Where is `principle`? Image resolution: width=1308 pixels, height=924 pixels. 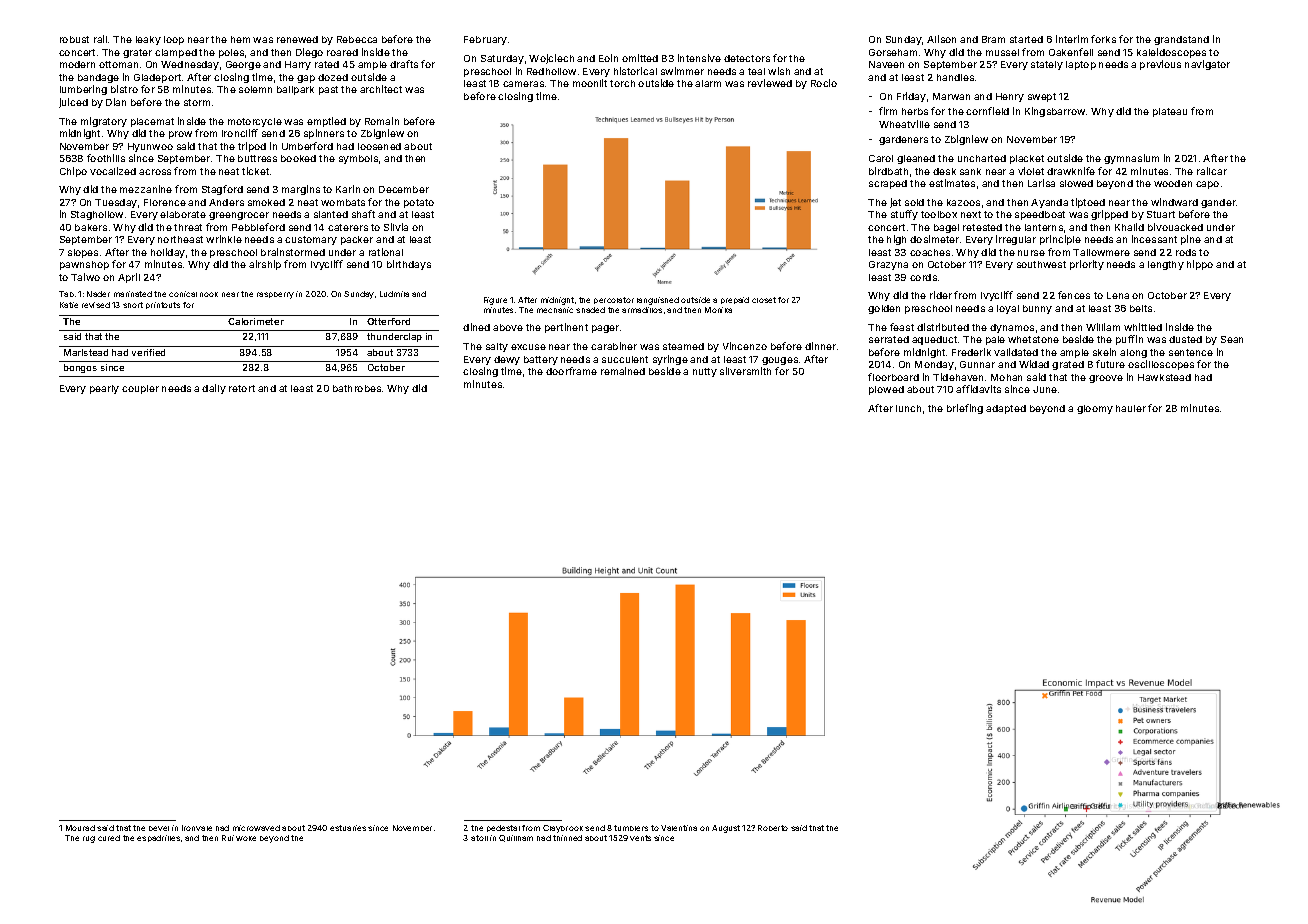
principle is located at coordinates (1060, 240).
